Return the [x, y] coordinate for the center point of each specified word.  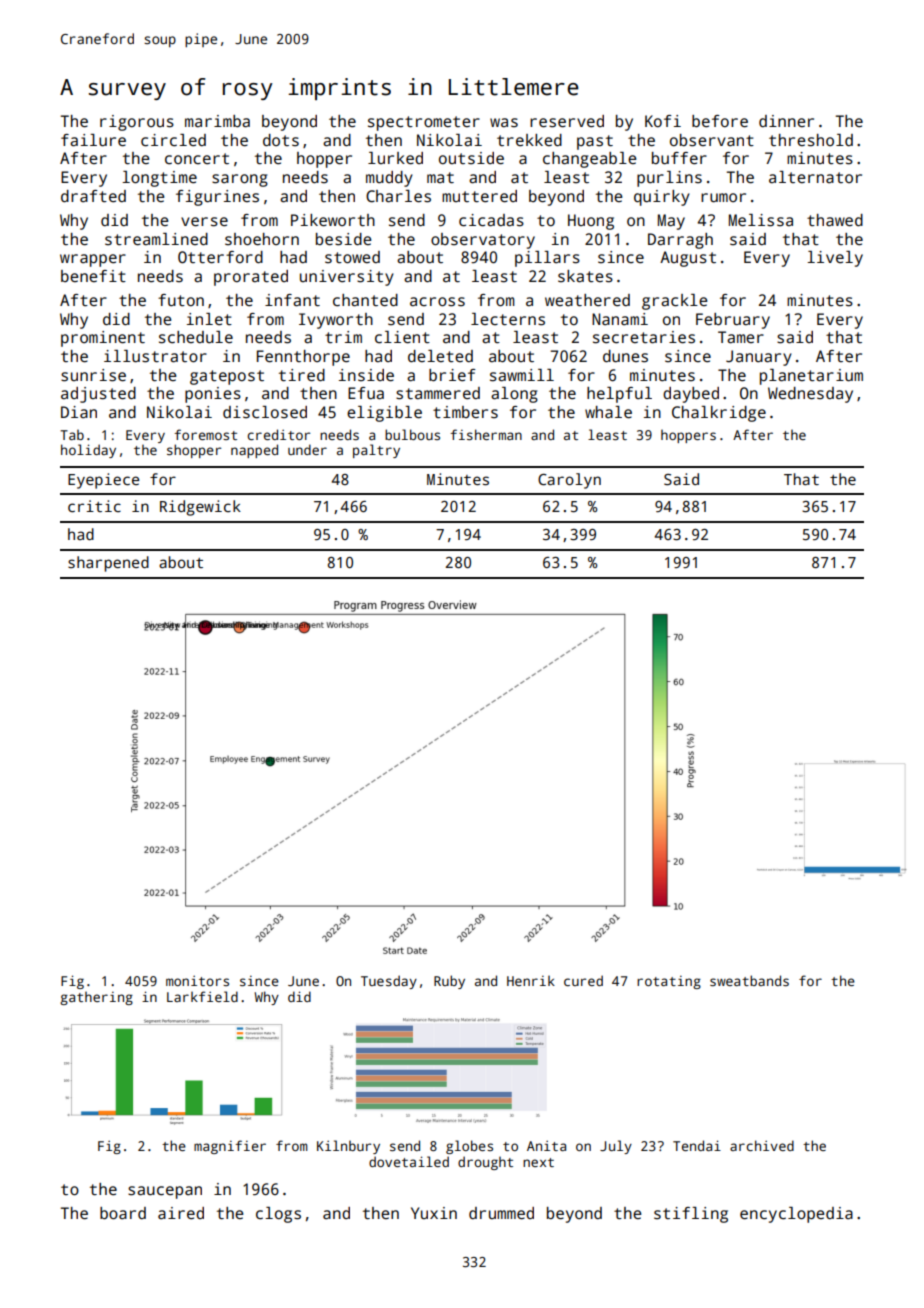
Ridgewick [200, 508]
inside [366, 375]
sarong [240, 180]
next [538, 1162]
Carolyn [569, 481]
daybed [691, 395]
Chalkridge [719, 414]
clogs [278, 1215]
